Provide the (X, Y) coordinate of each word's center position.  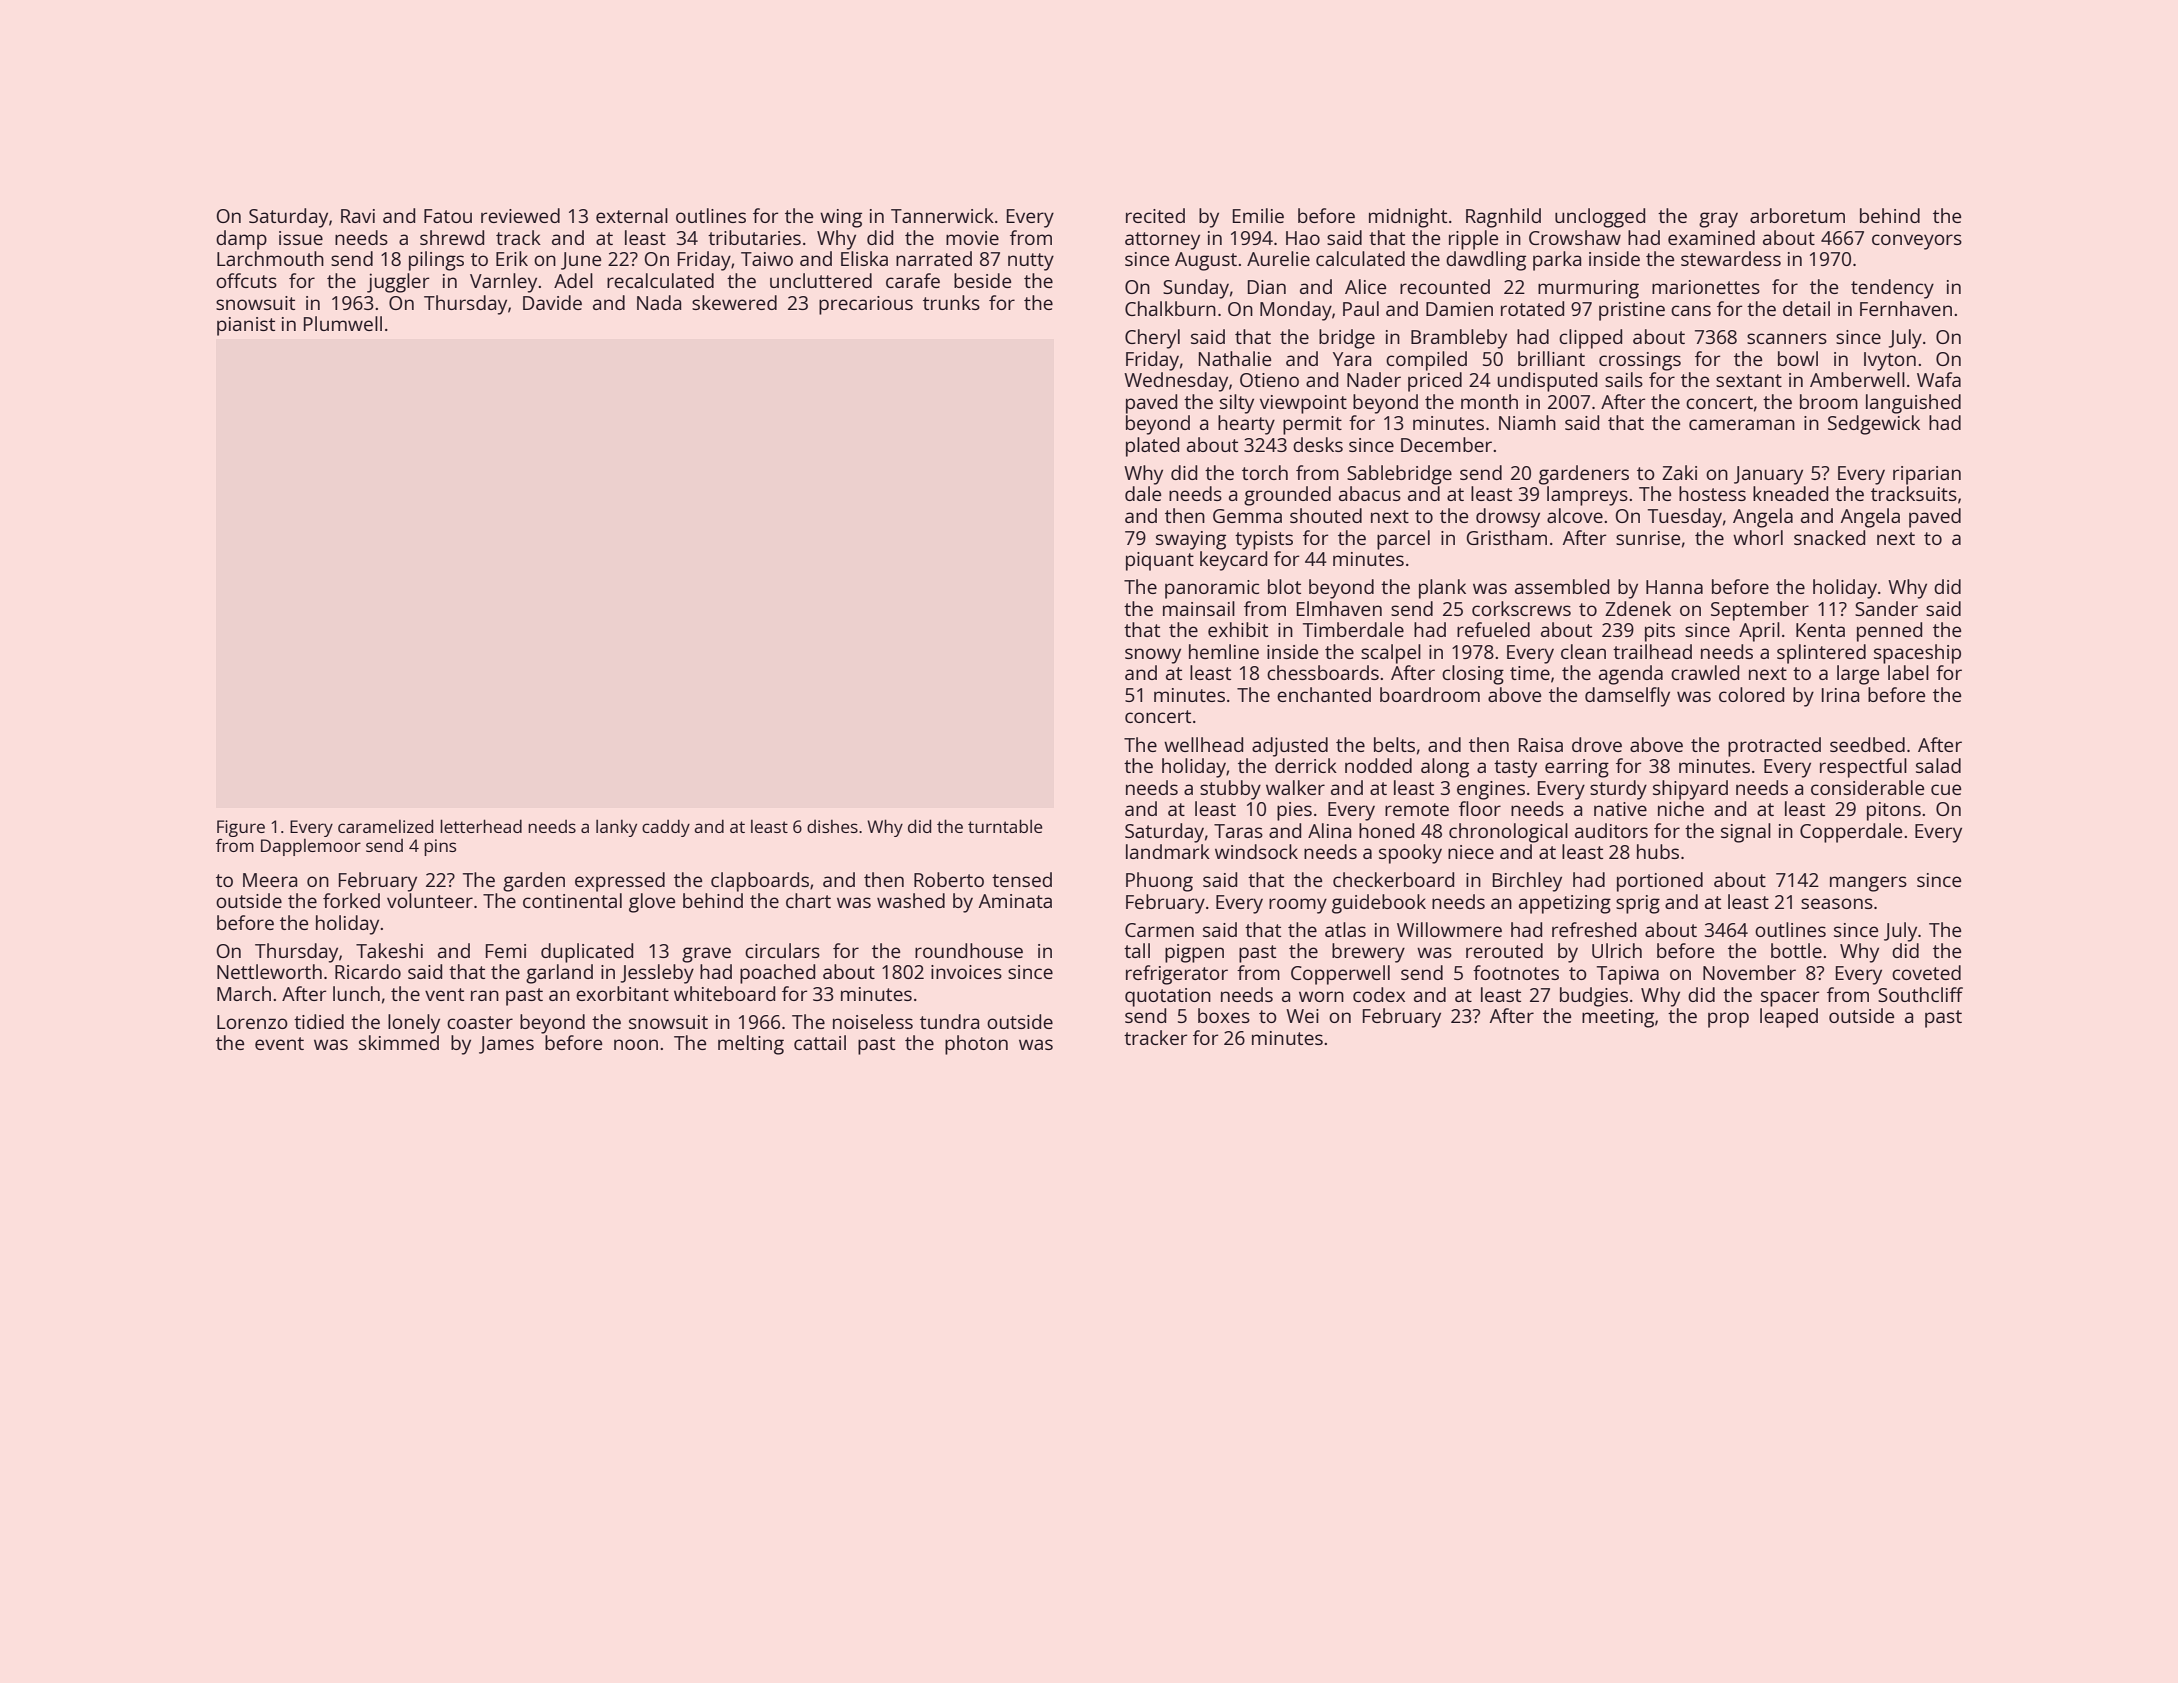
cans (1691, 310)
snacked (1829, 537)
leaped (1789, 1018)
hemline (1224, 651)
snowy (1153, 656)
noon (636, 1044)
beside (982, 280)
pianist (246, 326)
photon (976, 1045)
